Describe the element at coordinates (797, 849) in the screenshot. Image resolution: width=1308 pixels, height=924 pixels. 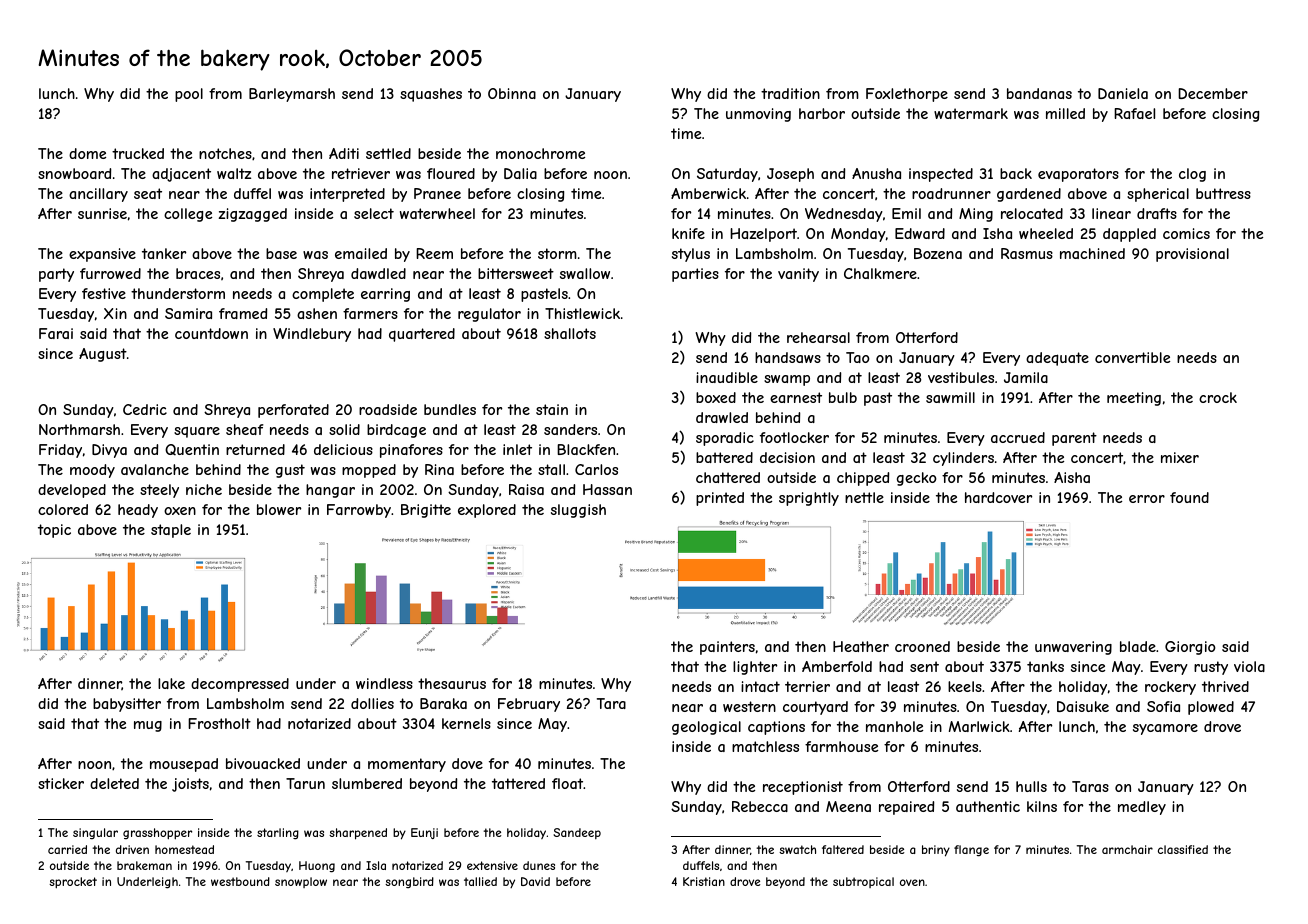
I see `swatch` at that location.
